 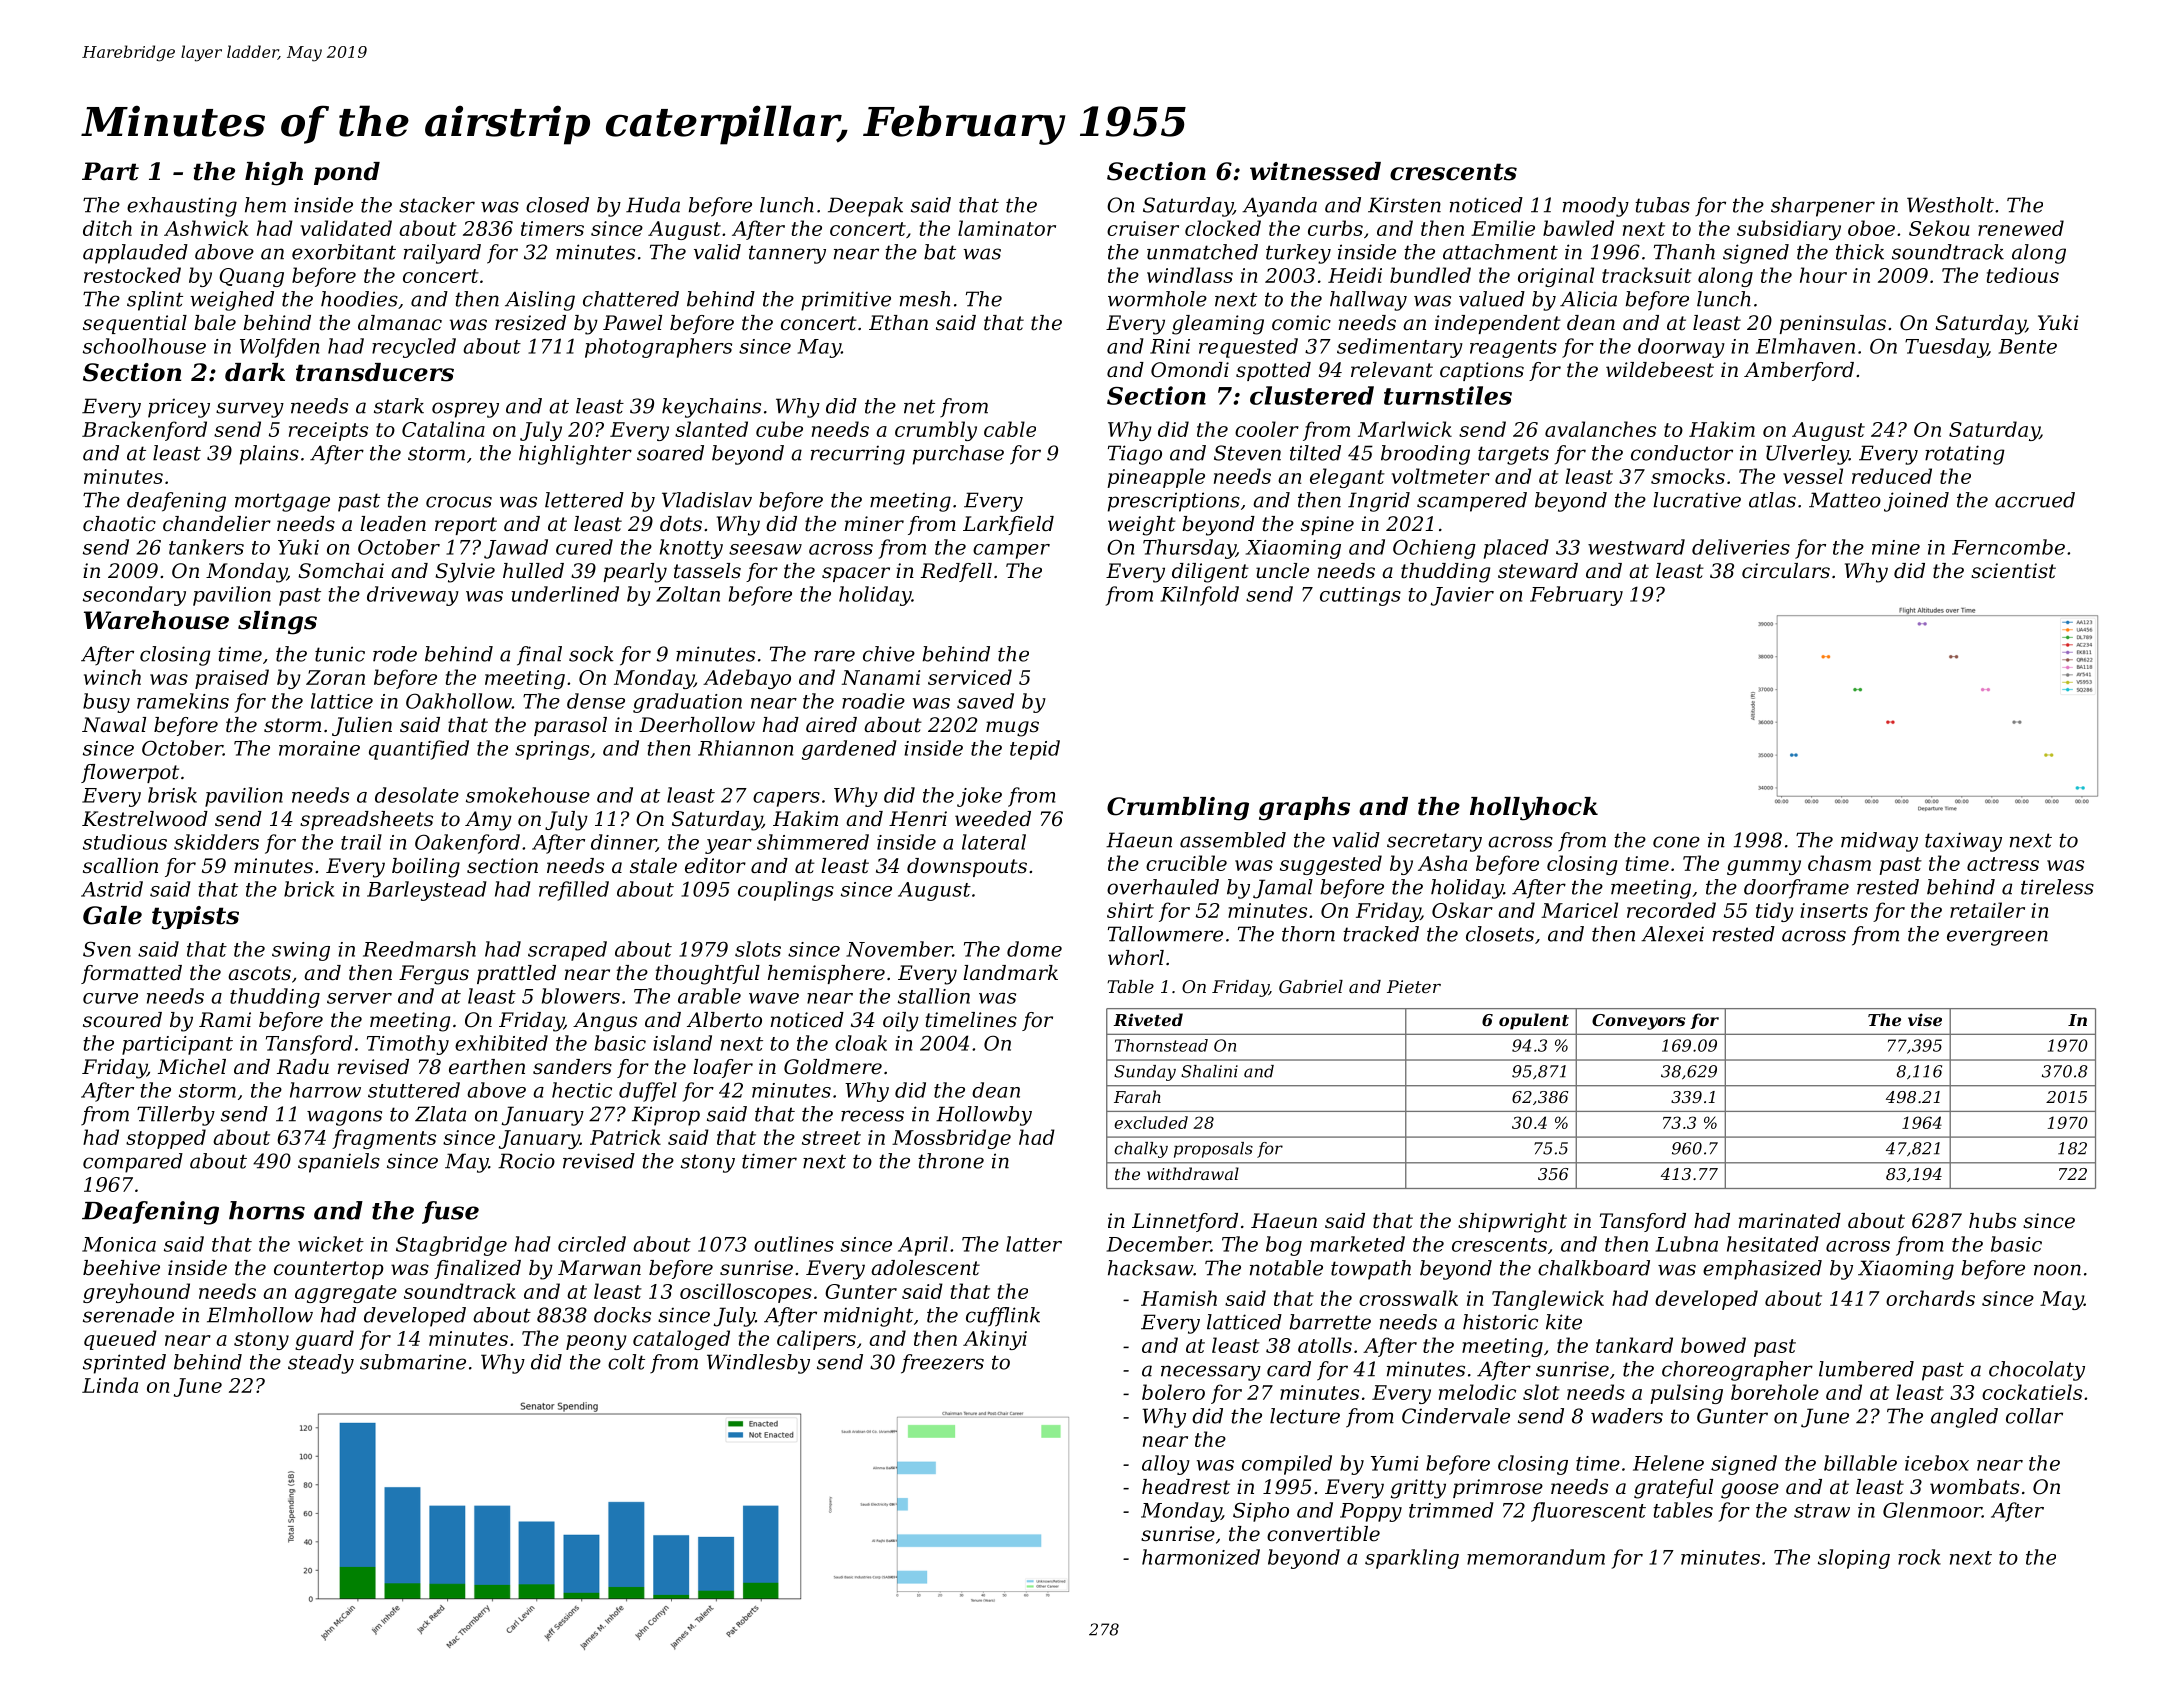 What do you see at coordinates (1676, 842) in the page?
I see `cone` at bounding box center [1676, 842].
